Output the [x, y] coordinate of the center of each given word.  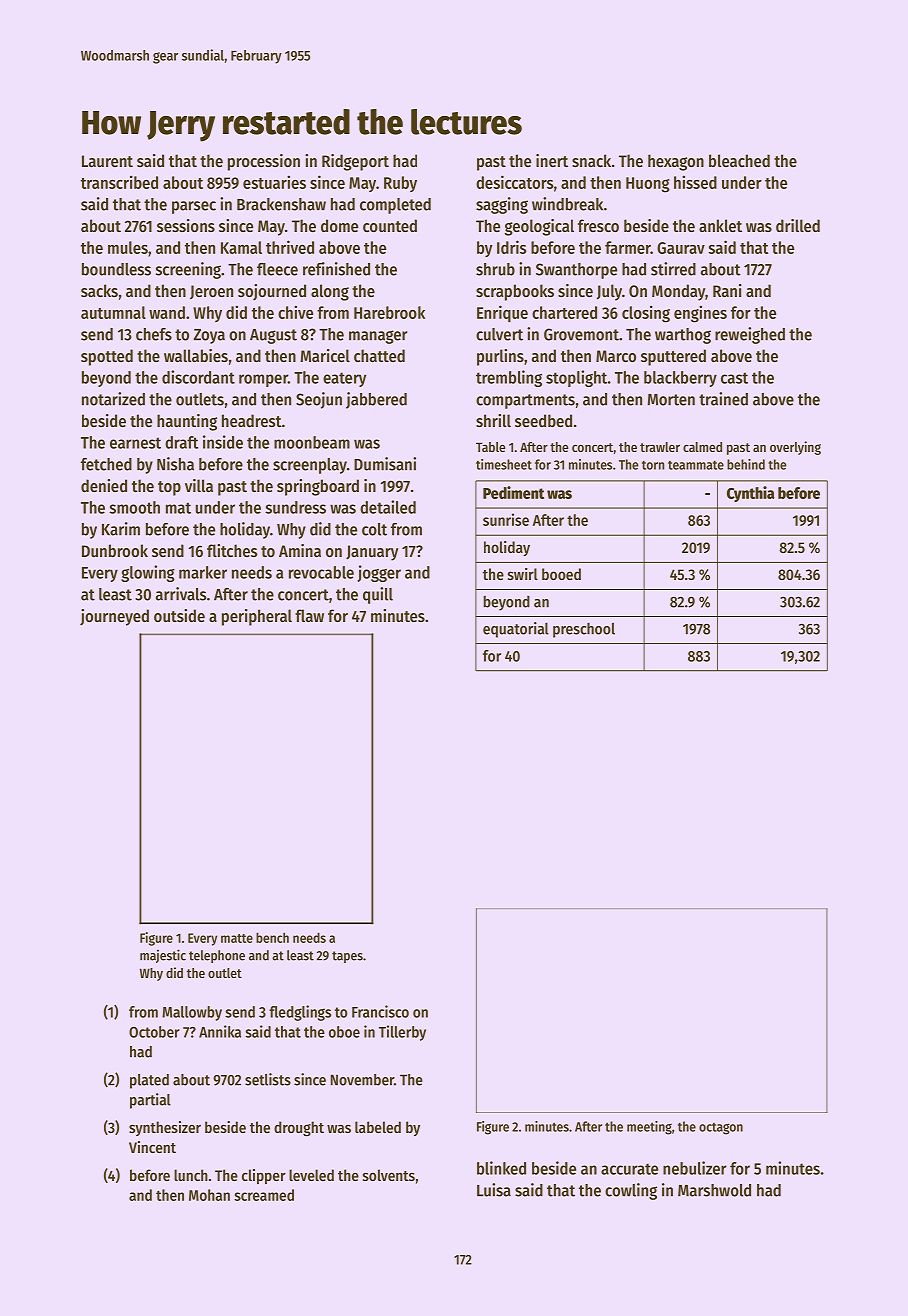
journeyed [114, 617]
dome [339, 225]
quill [378, 595]
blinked [501, 1168]
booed [561, 574]
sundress [295, 507]
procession [264, 162]
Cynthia [751, 494]
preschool [584, 630]
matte [237, 938]
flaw [309, 615]
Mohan [209, 1195]
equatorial [516, 630]
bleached [739, 160]
